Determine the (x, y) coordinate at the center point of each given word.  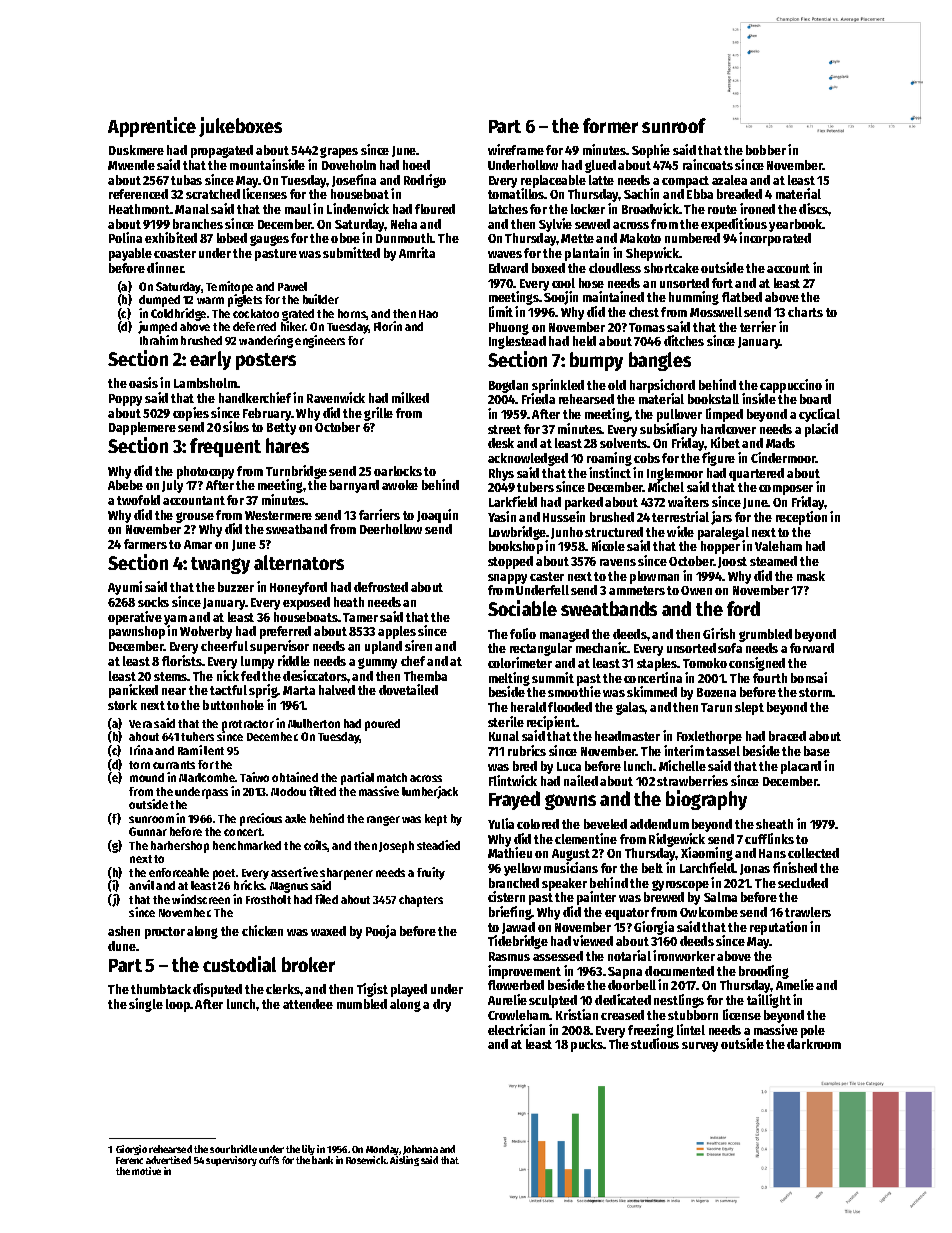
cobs (647, 458)
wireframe (516, 149)
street (504, 429)
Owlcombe (709, 912)
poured (382, 725)
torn (139, 765)
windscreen (201, 899)
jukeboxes (240, 127)
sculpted (553, 1001)
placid (821, 430)
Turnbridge (296, 472)
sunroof (674, 125)
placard (801, 767)
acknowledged (528, 459)
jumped (157, 327)
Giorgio (131, 1150)
